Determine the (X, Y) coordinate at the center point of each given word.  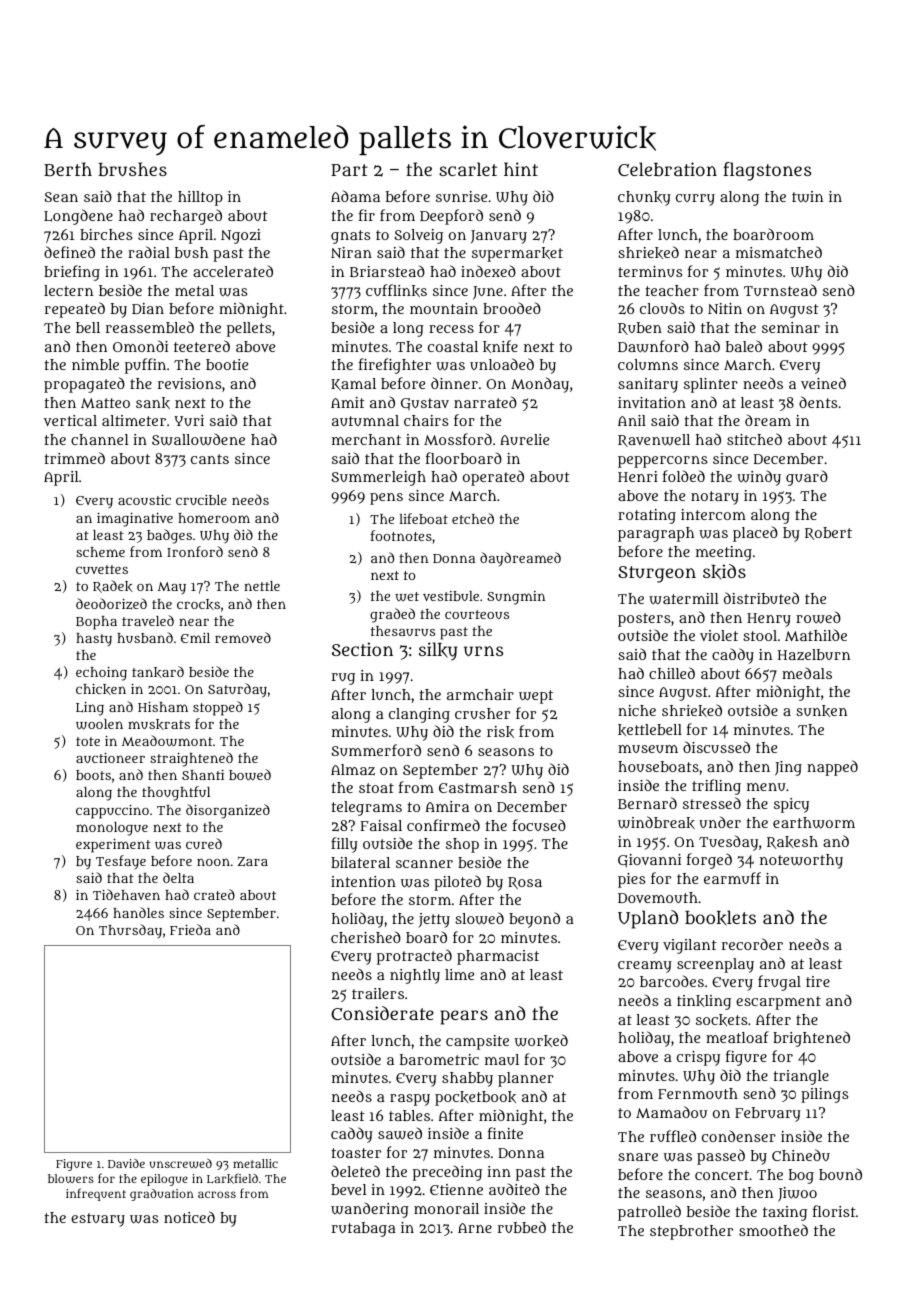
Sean (61, 197)
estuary (98, 1220)
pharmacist (498, 957)
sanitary (648, 385)
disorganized (228, 811)
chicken (101, 689)
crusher (482, 713)
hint (521, 169)
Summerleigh (379, 478)
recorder (752, 944)
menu (766, 787)
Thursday (130, 931)
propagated (84, 385)
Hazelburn (814, 654)
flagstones (767, 171)
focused (539, 825)
